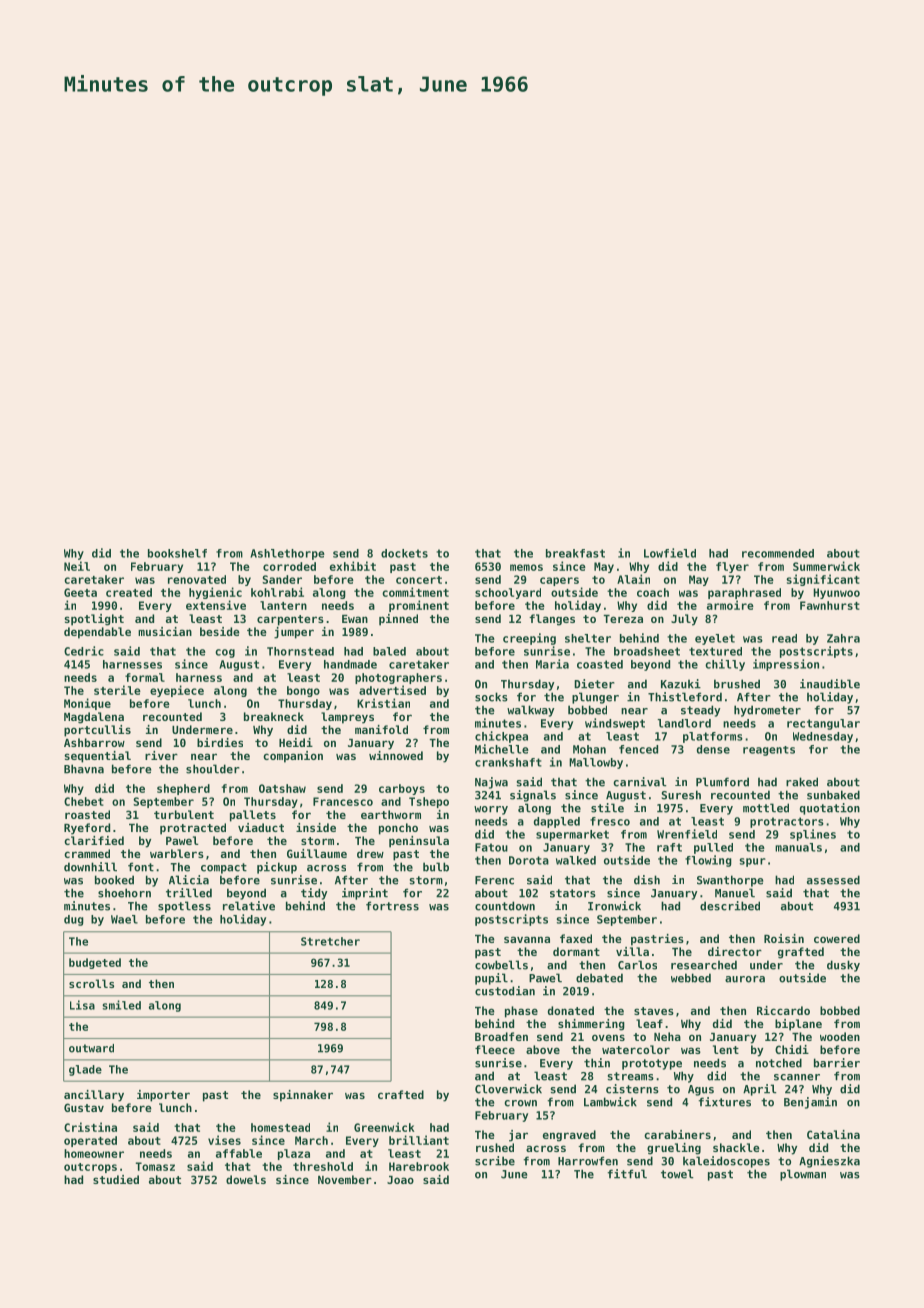 This document has height=1308, width=924. What do you see at coordinates (183, 789) in the document?
I see `shepherd` at bounding box center [183, 789].
